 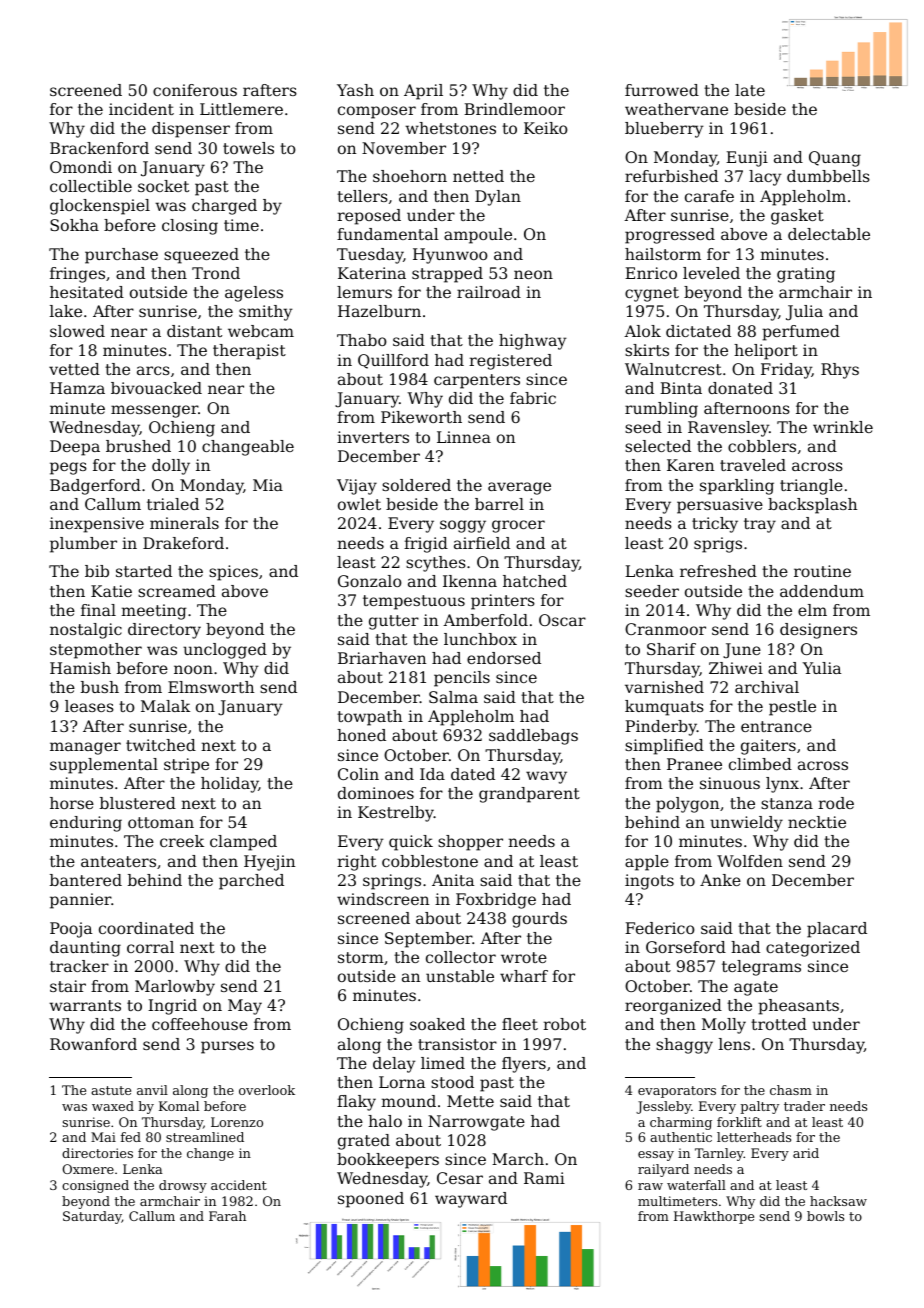 I want to click on furrowed, so click(x=662, y=90).
